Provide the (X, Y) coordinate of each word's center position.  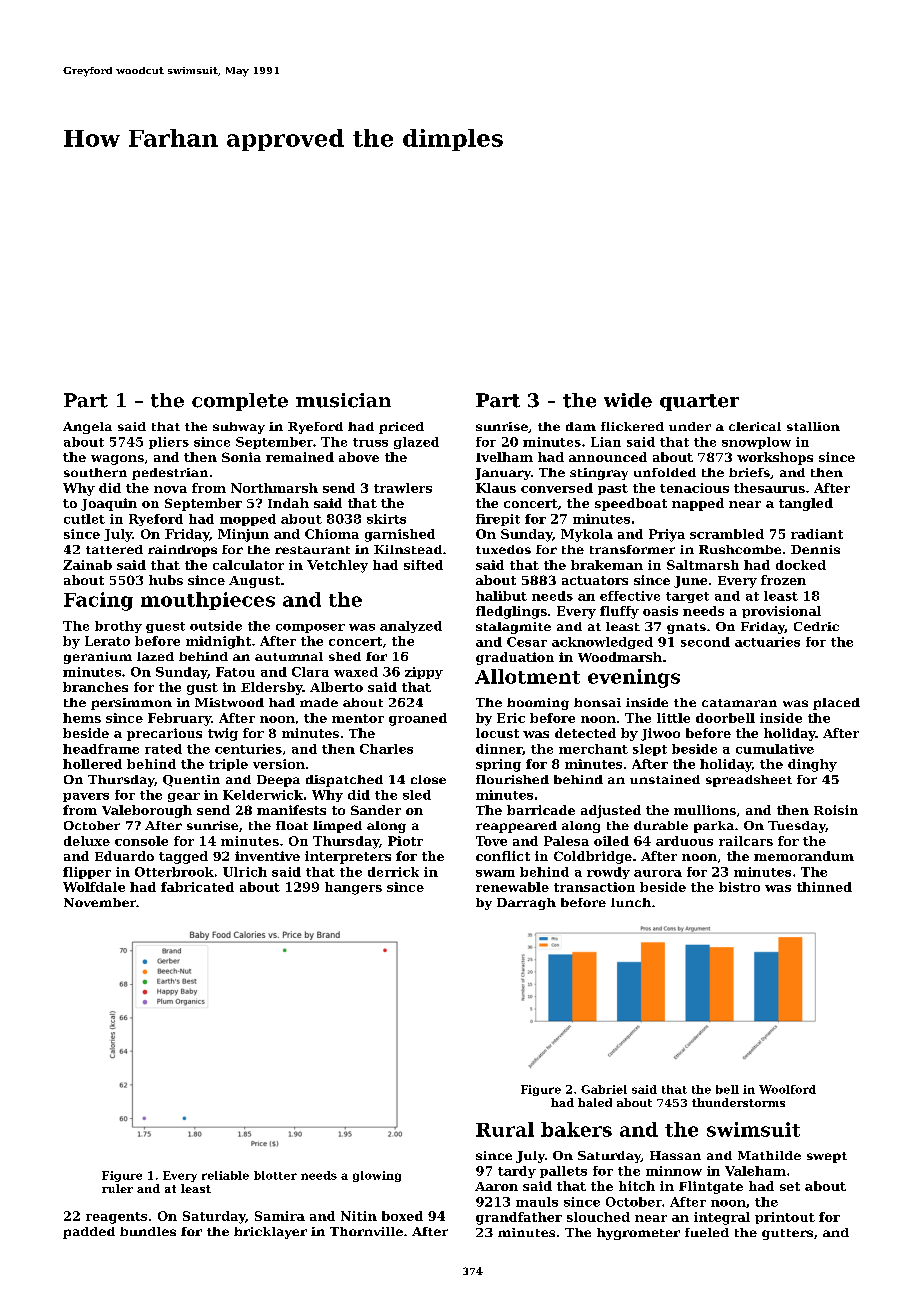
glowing (377, 1176)
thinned (824, 887)
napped (698, 504)
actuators (595, 580)
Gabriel (604, 1089)
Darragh (526, 904)
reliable (225, 1175)
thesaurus (769, 488)
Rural (505, 1129)
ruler (117, 1188)
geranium (98, 658)
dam (581, 426)
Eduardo (124, 856)
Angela (87, 428)
